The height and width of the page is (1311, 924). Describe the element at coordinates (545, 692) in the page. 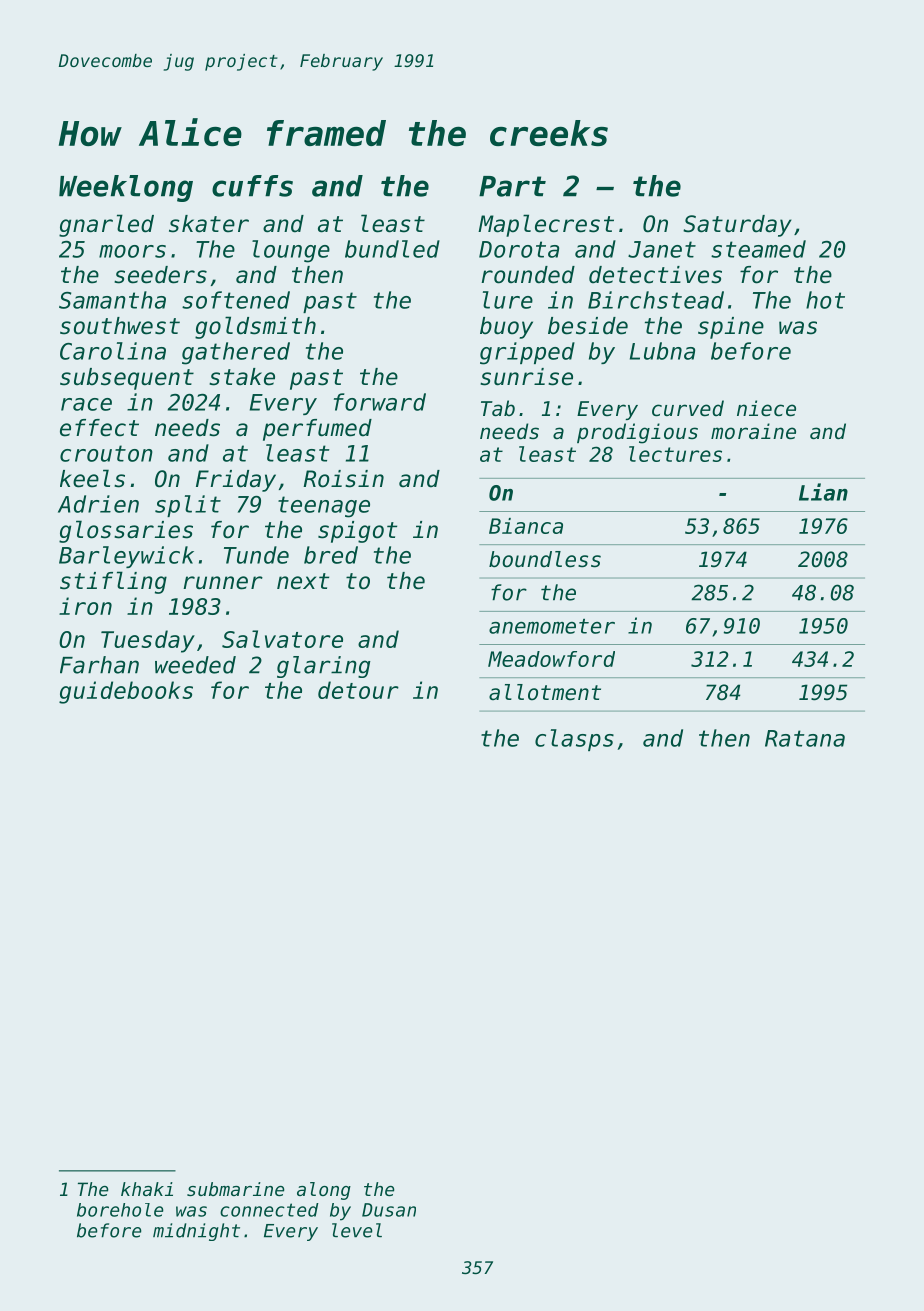

I see `allotment` at that location.
